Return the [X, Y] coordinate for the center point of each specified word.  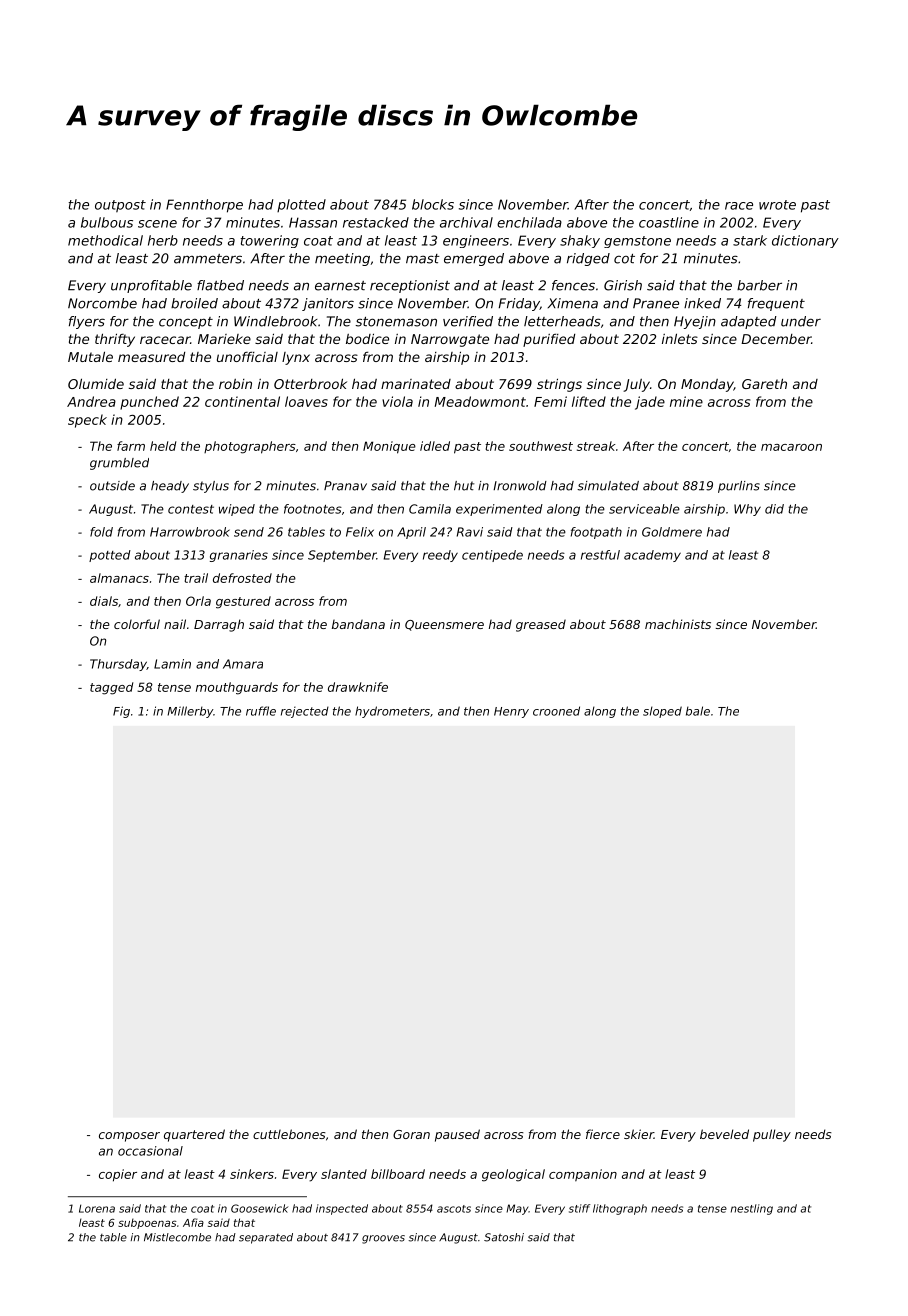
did [774, 509]
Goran [411, 1134]
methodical [105, 240]
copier [118, 1175]
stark [750, 240]
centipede [492, 556]
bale [698, 711]
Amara [243, 664]
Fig [121, 712]
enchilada [529, 222]
